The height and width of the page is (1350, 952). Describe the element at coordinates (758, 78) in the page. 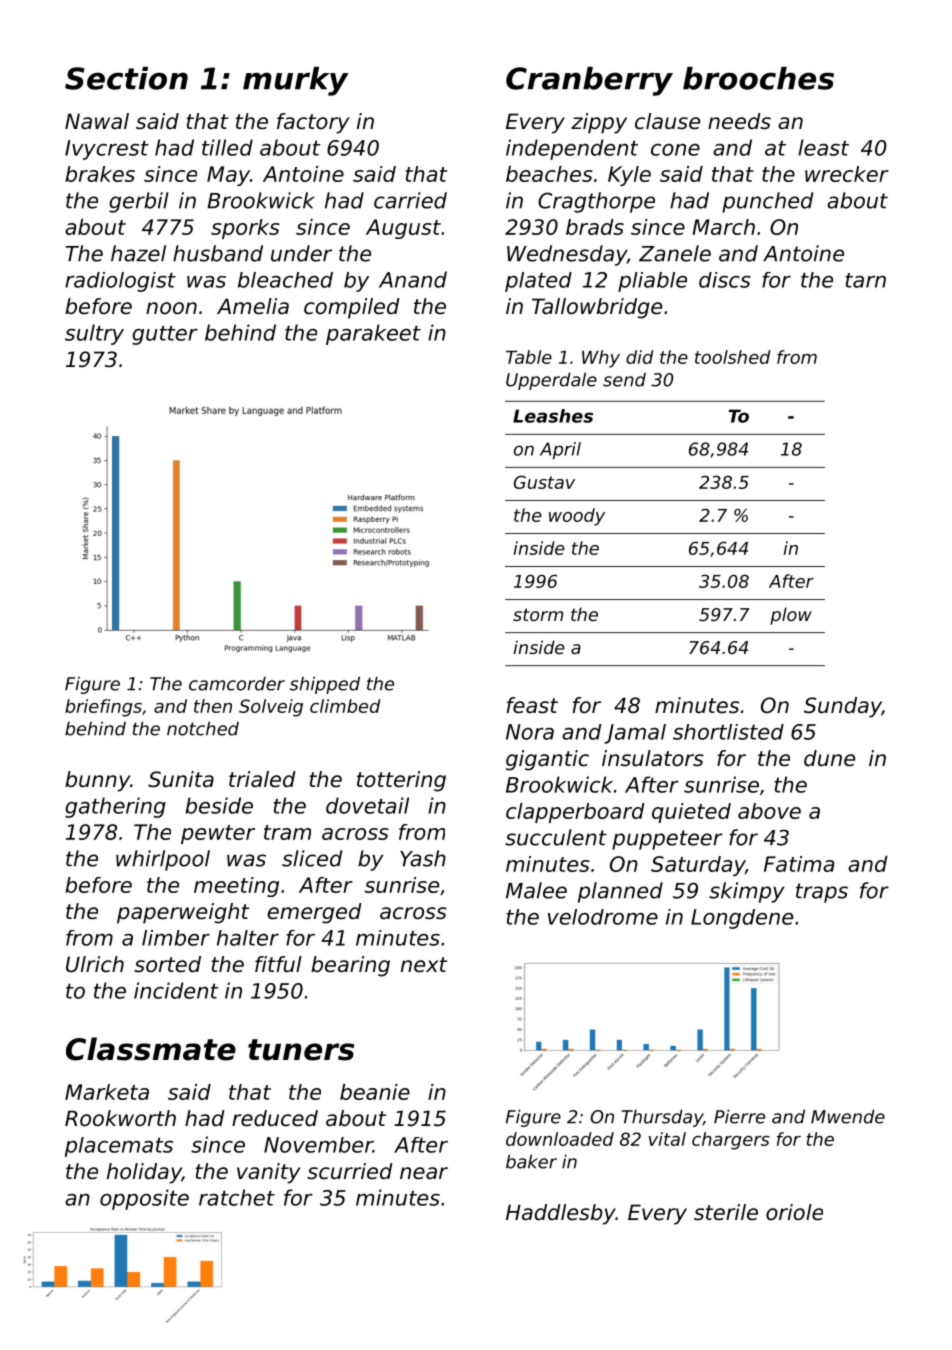

I see `brooches` at that location.
